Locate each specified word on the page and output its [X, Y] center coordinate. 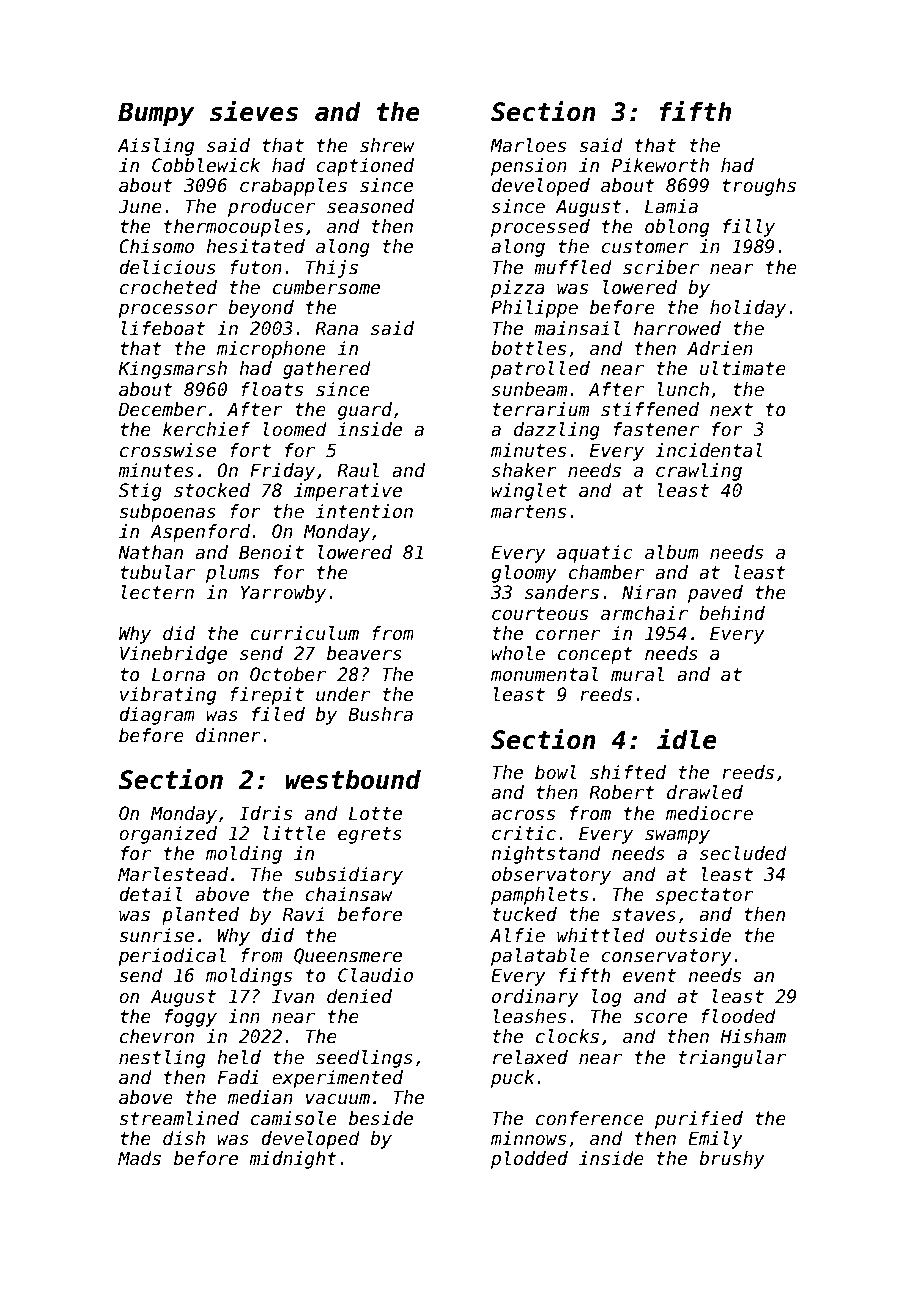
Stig [140, 492]
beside [381, 1118]
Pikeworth [660, 165]
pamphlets [539, 896]
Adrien [720, 348]
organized [168, 835]
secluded [743, 853]
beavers [364, 653]
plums [232, 574]
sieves [254, 111]
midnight [293, 1160]
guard [365, 411]
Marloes [528, 145]
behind [732, 613]
